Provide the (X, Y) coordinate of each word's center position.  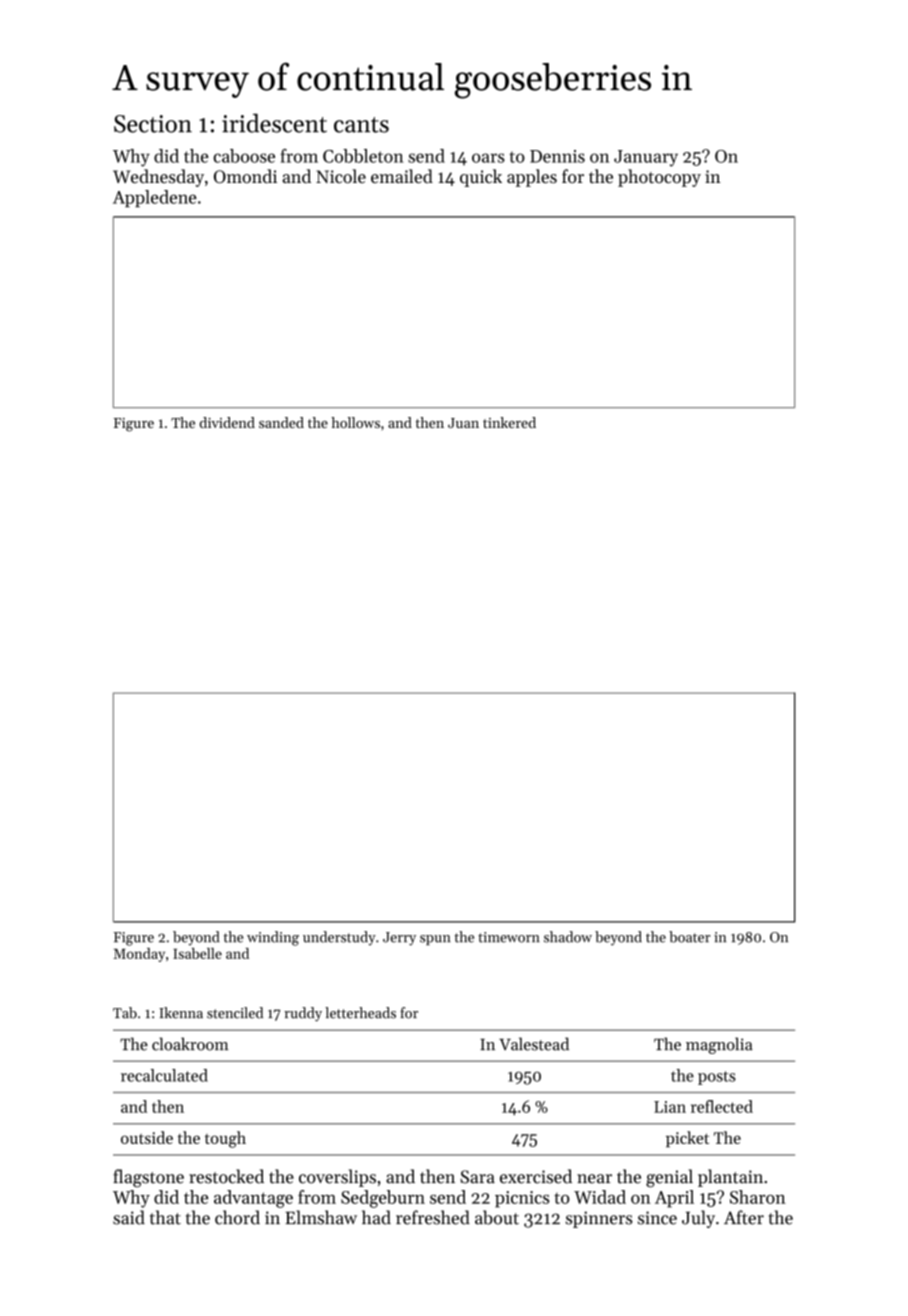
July (698, 1219)
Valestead (534, 1044)
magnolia (719, 1045)
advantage (253, 1199)
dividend (227, 422)
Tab (125, 1013)
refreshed (433, 1217)
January (646, 158)
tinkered (509, 422)
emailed (402, 176)
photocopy (659, 178)
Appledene (155, 198)
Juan (463, 423)
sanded (281, 422)
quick (481, 178)
